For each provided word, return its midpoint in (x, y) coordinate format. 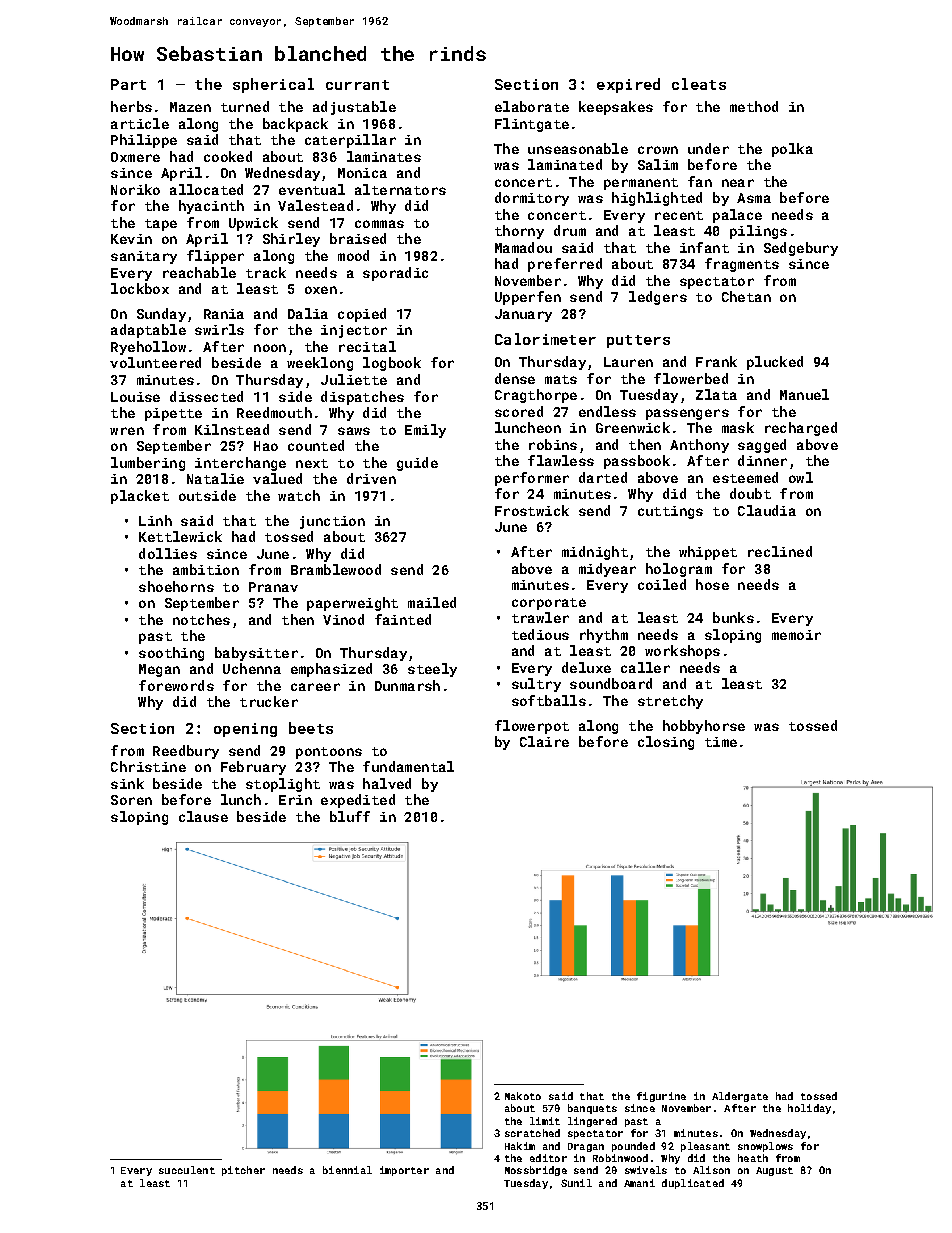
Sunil (576, 1183)
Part (128, 84)
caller (645, 667)
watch (299, 495)
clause (203, 816)
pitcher (243, 1171)
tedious (540, 634)
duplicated (693, 1184)
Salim (658, 164)
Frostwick (532, 510)
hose (712, 584)
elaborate (532, 106)
